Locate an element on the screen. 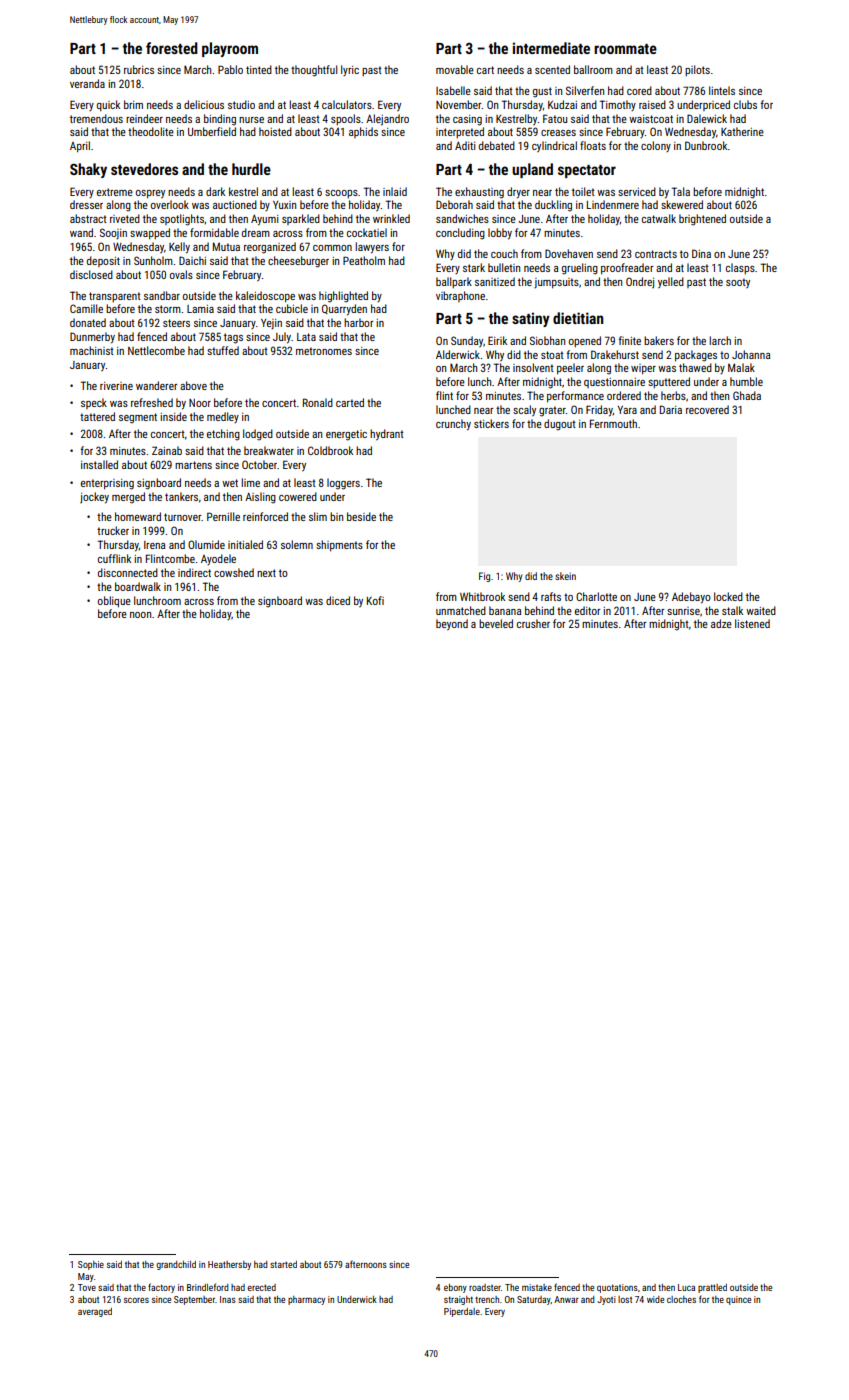 The height and width of the screenshot is (1400, 849). ebony is located at coordinates (455, 1288).
